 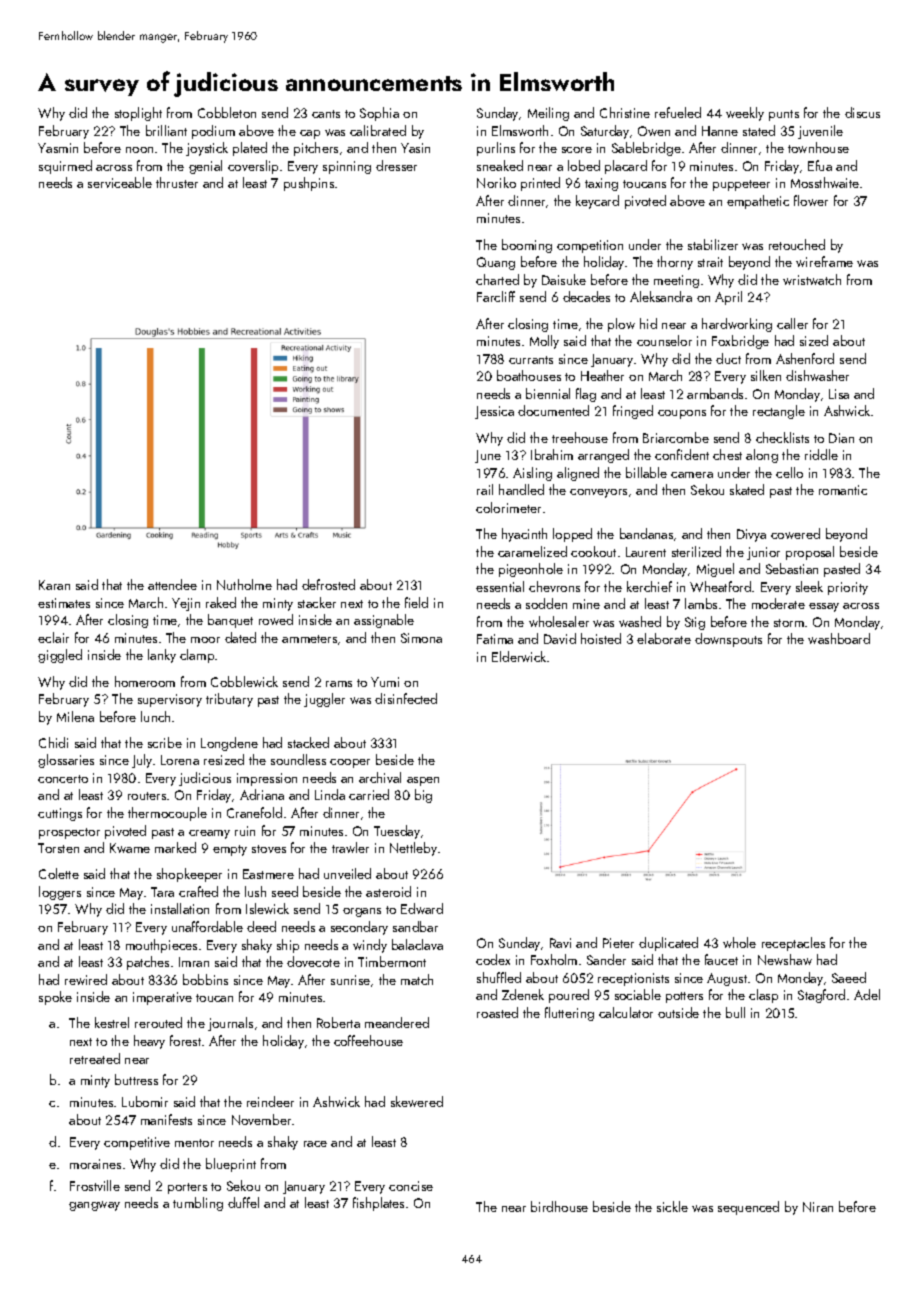 I want to click on Karan, so click(x=54, y=585).
